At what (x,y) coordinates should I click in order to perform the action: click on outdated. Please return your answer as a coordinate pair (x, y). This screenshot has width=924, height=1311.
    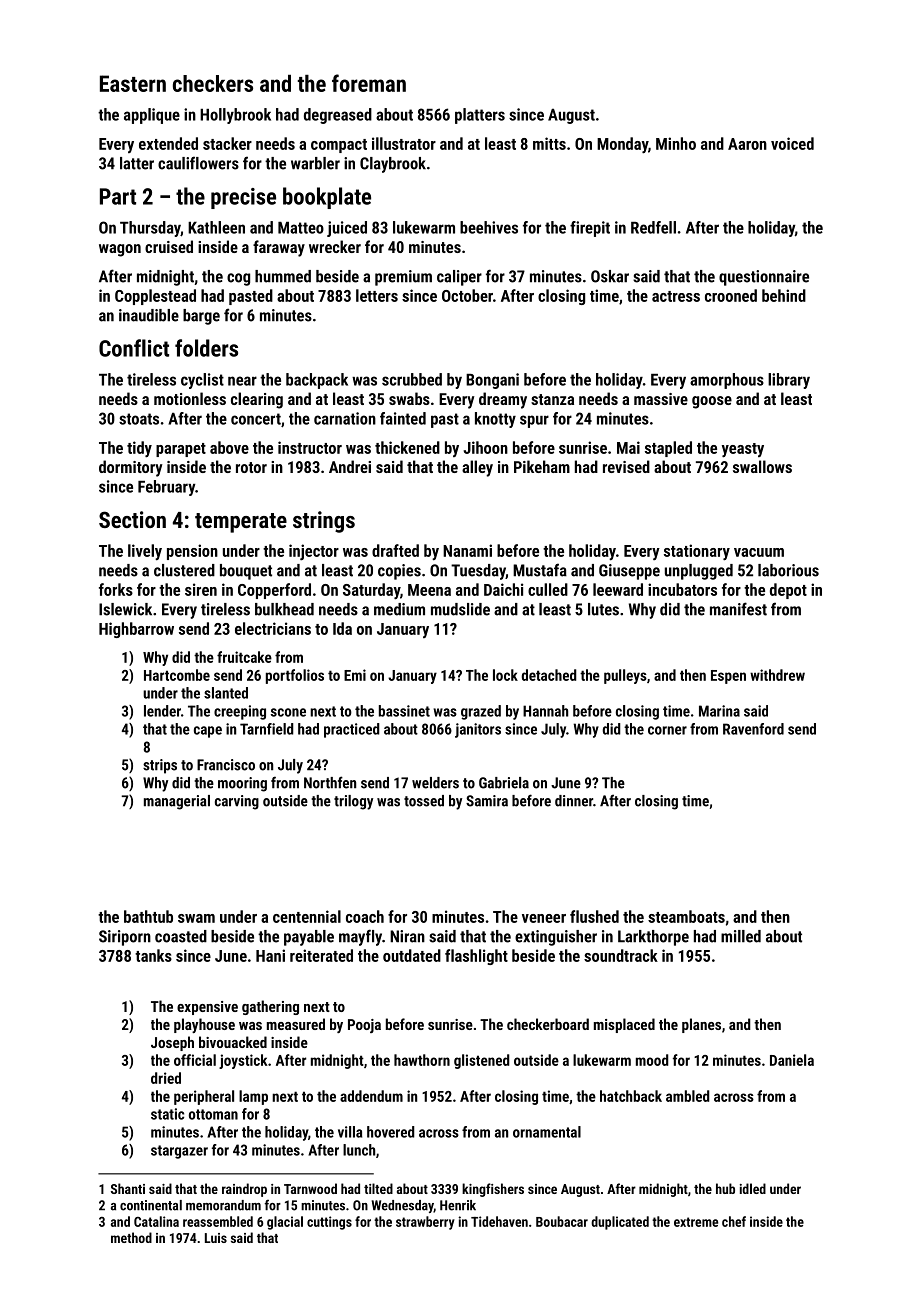
    Looking at the image, I should click on (412, 955).
